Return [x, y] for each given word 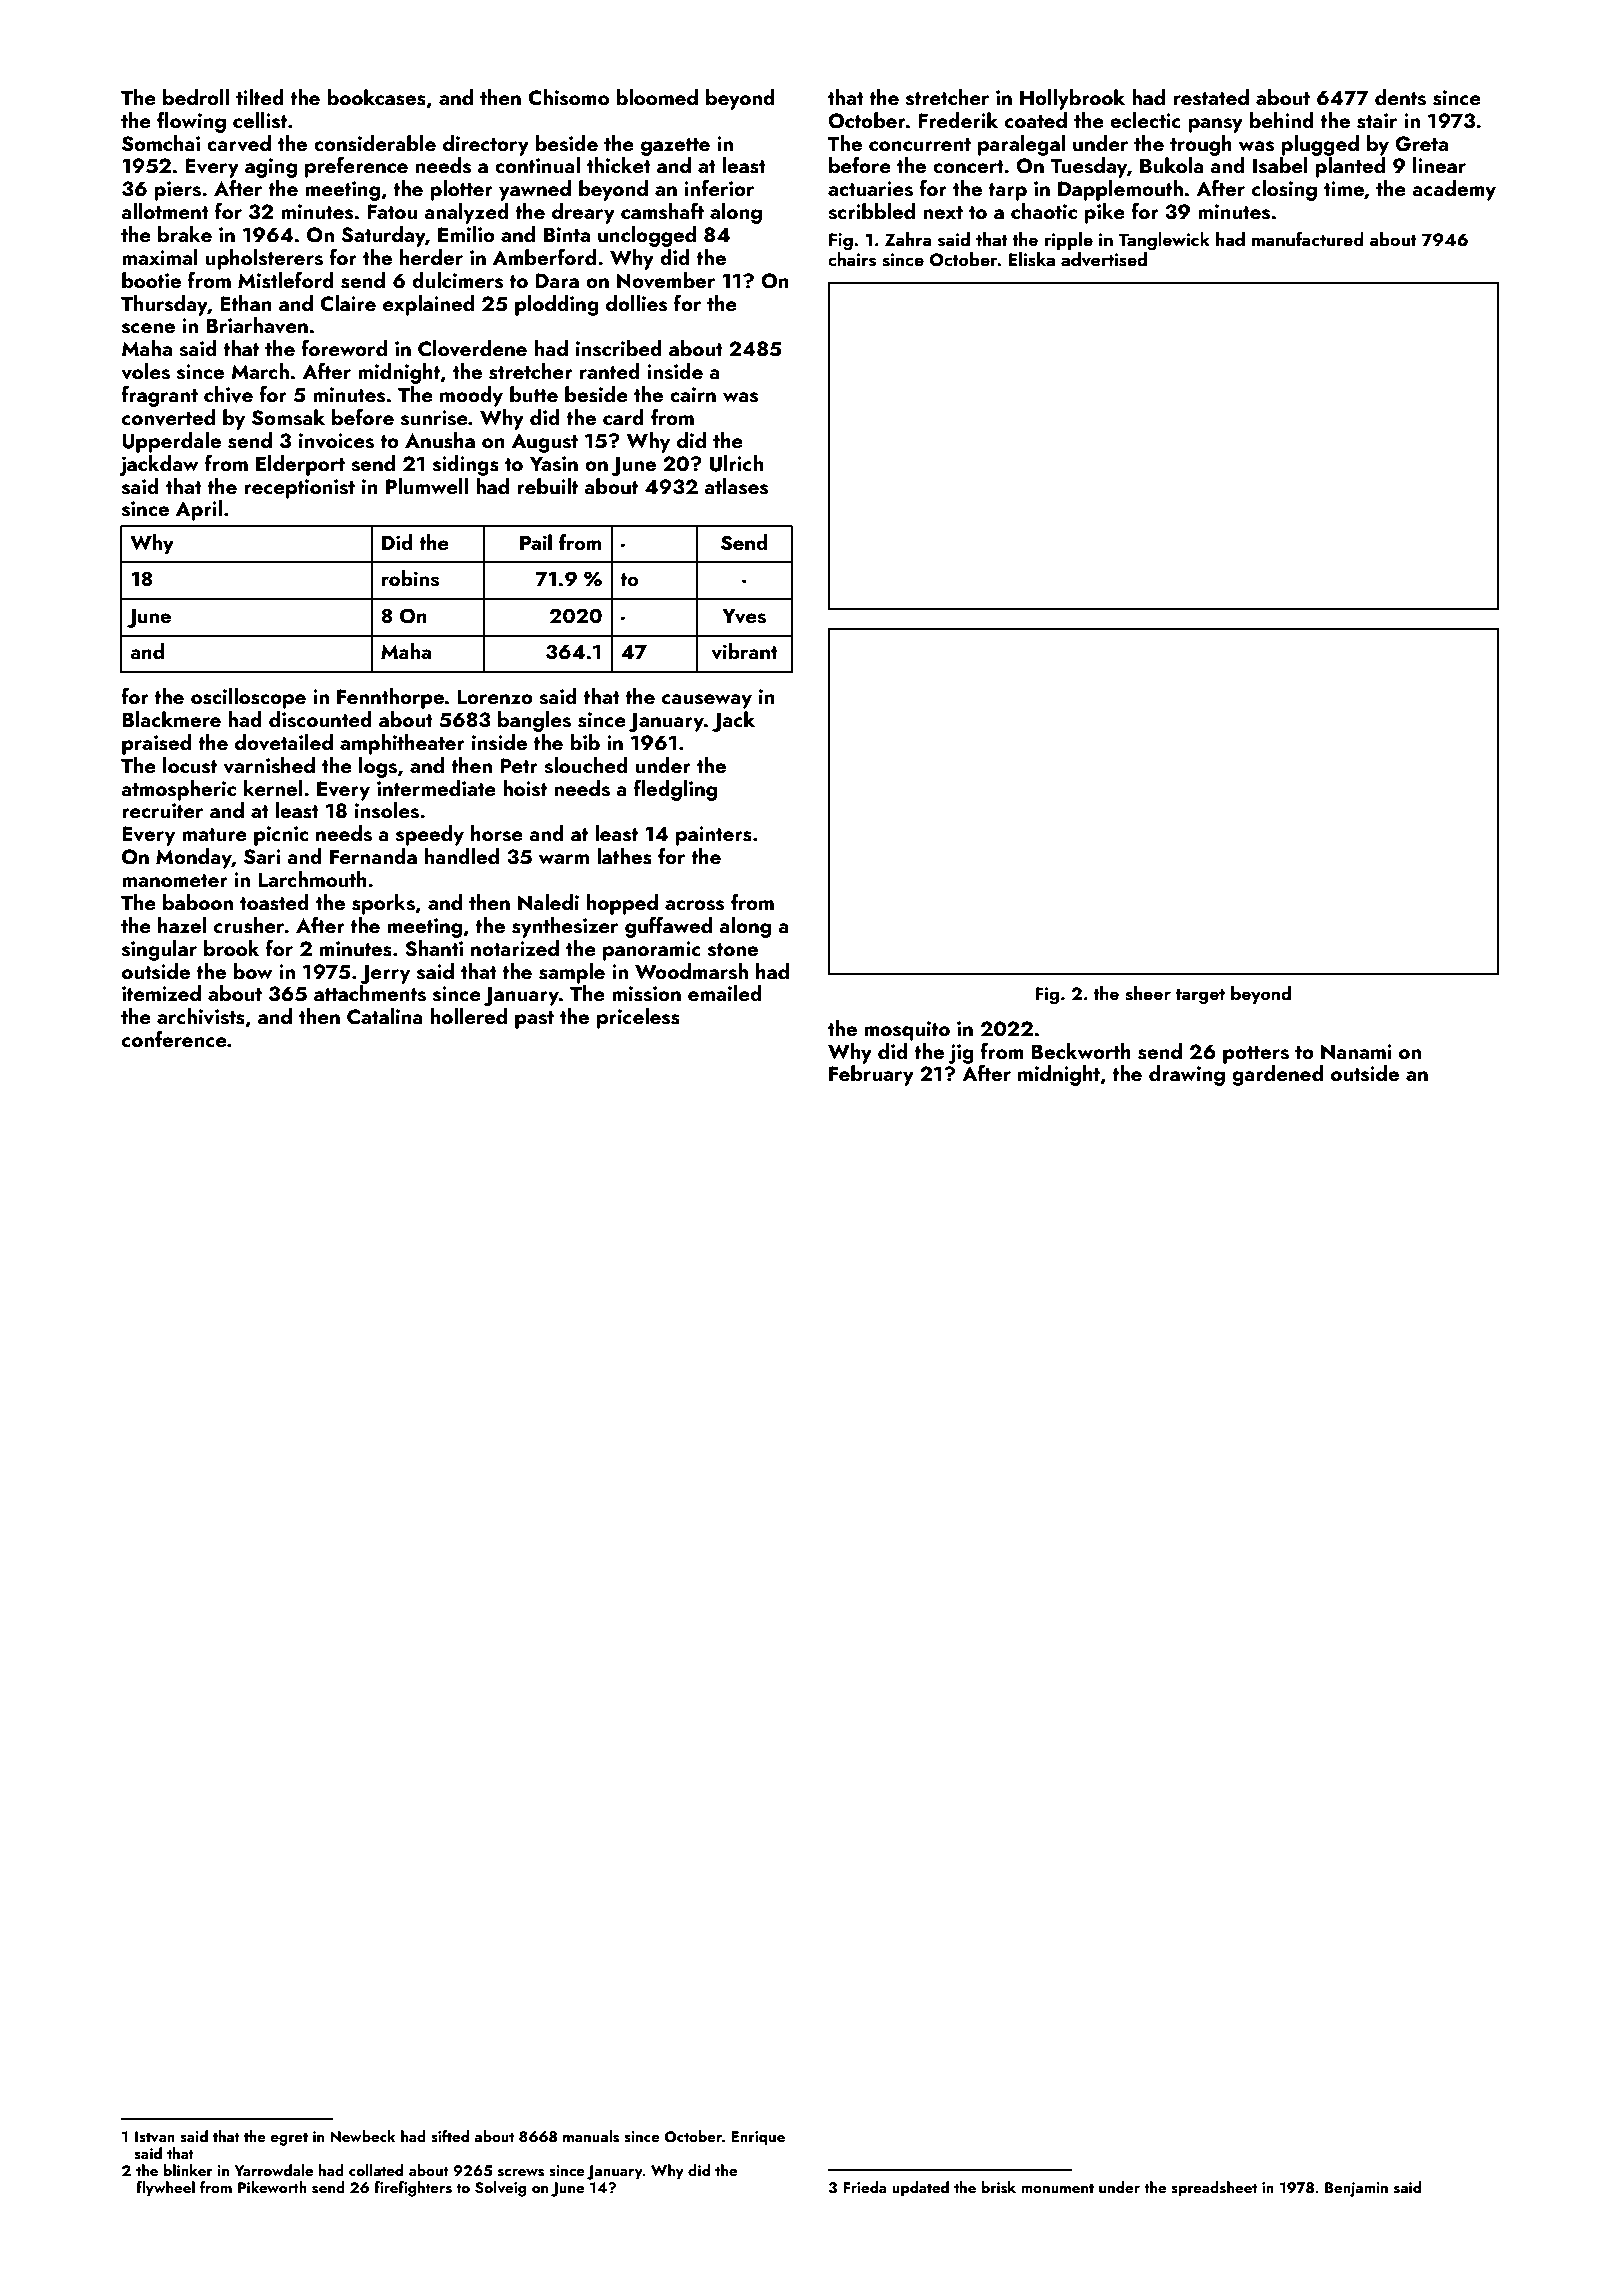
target [1200, 997]
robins [410, 578]
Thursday [164, 305]
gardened [1277, 1075]
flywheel [165, 2189]
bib [585, 742]
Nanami [1356, 1052]
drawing [1187, 1075]
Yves [744, 616]
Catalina [385, 1016]
